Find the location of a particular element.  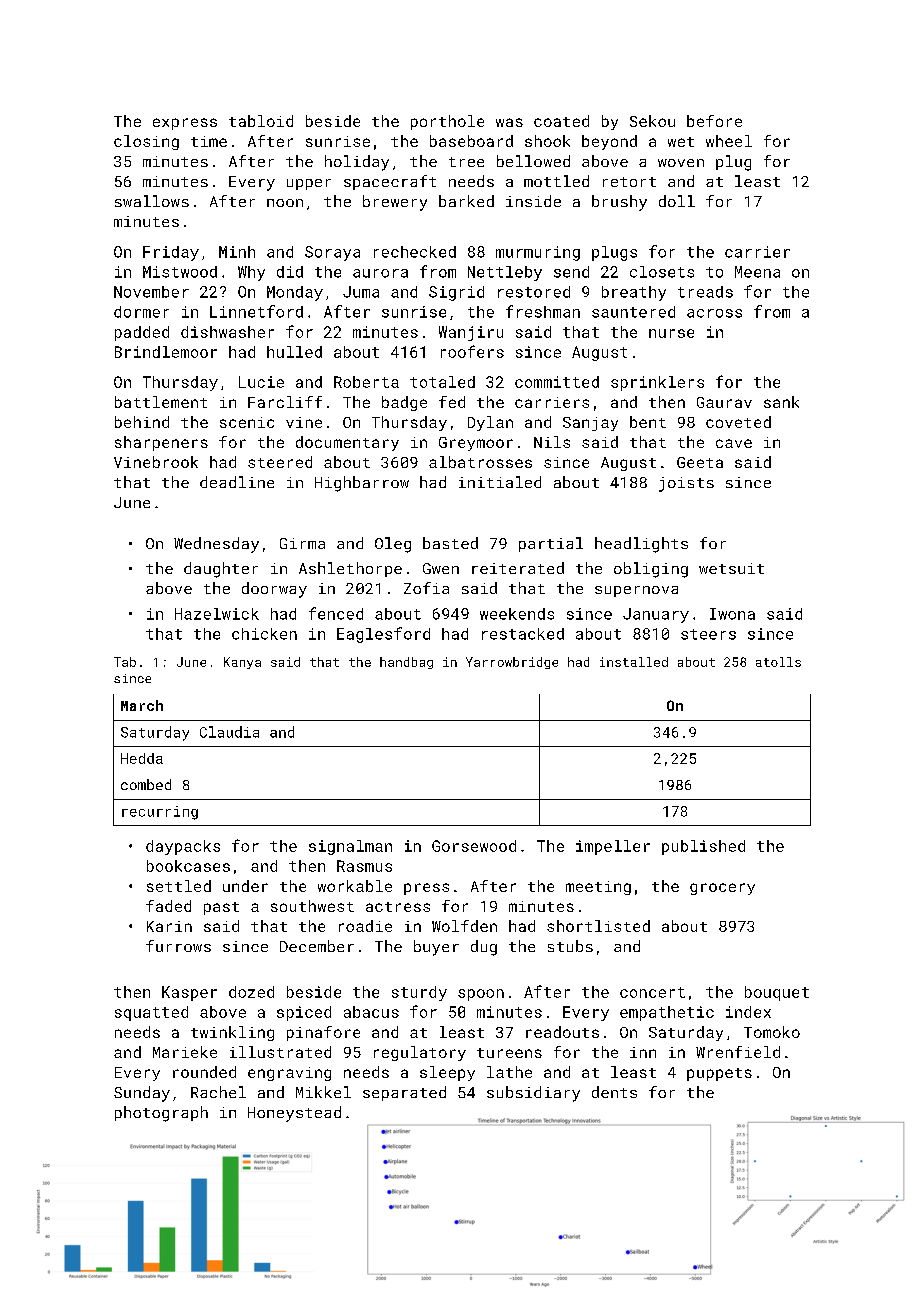

photograph is located at coordinates (161, 1114).
